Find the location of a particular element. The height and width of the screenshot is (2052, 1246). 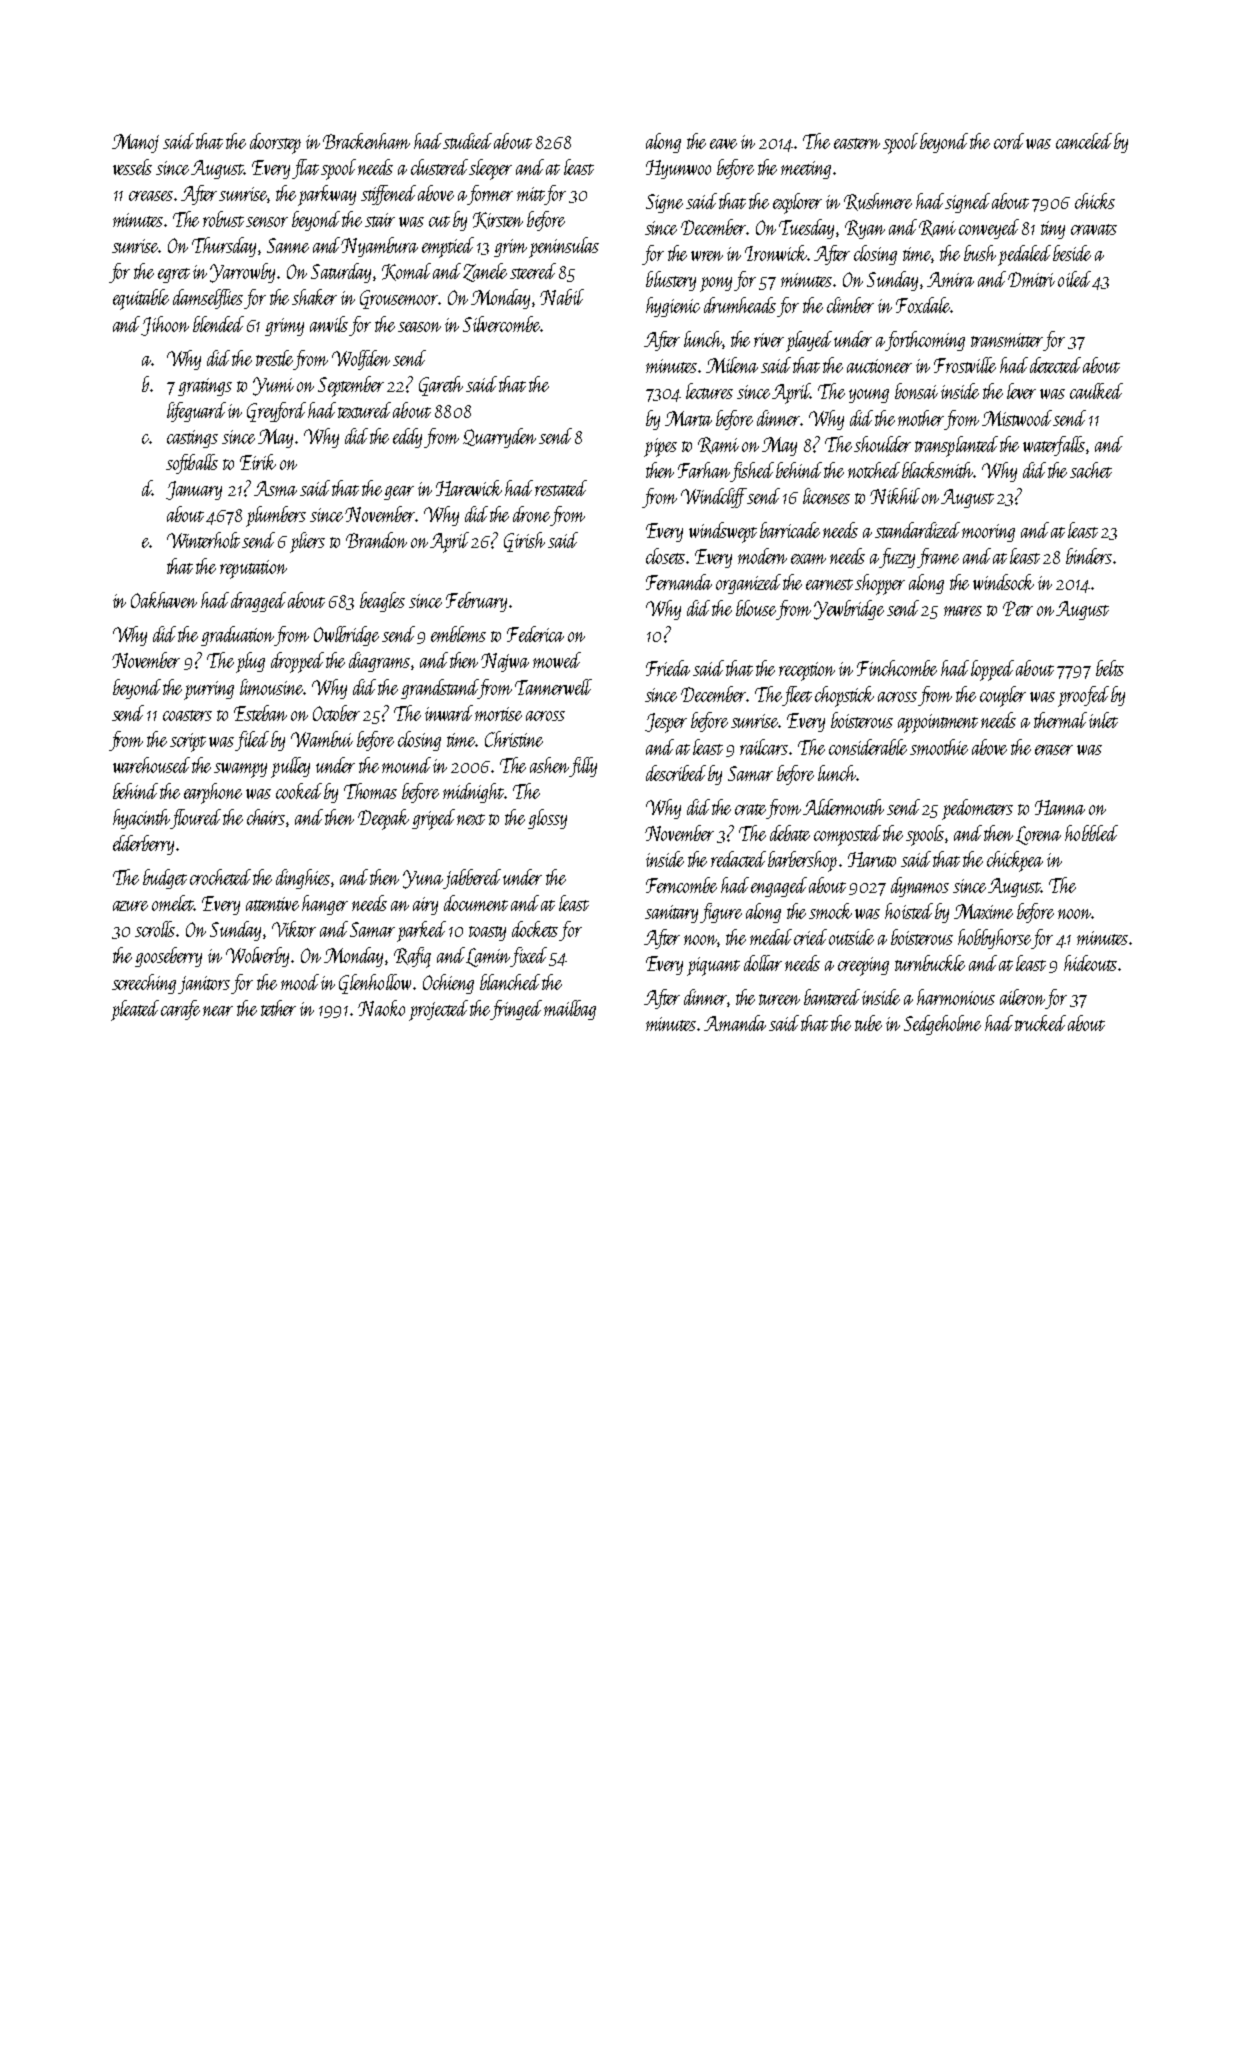

dockets is located at coordinates (535, 929).
